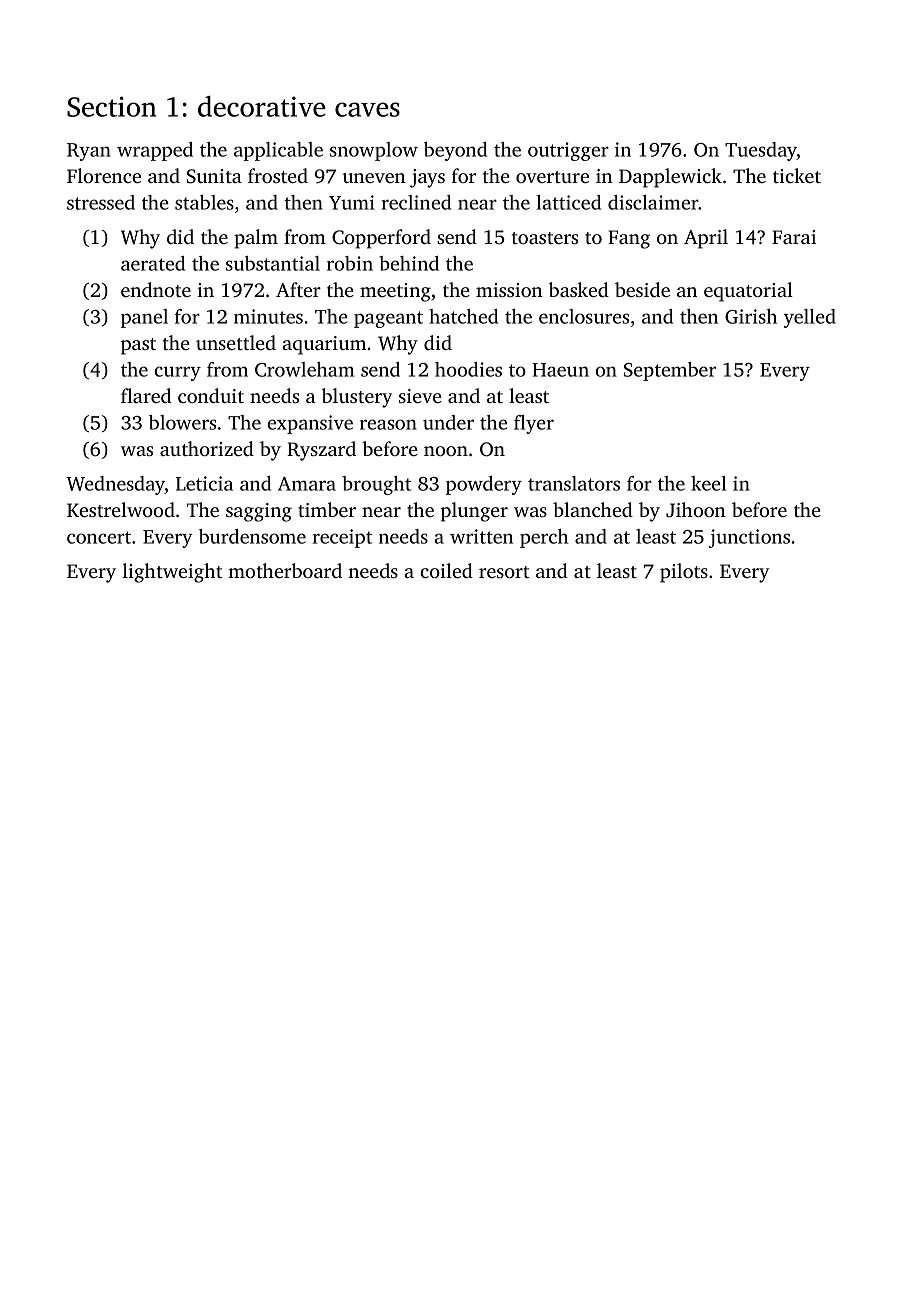  What do you see at coordinates (367, 109) in the document?
I see `caves` at bounding box center [367, 109].
